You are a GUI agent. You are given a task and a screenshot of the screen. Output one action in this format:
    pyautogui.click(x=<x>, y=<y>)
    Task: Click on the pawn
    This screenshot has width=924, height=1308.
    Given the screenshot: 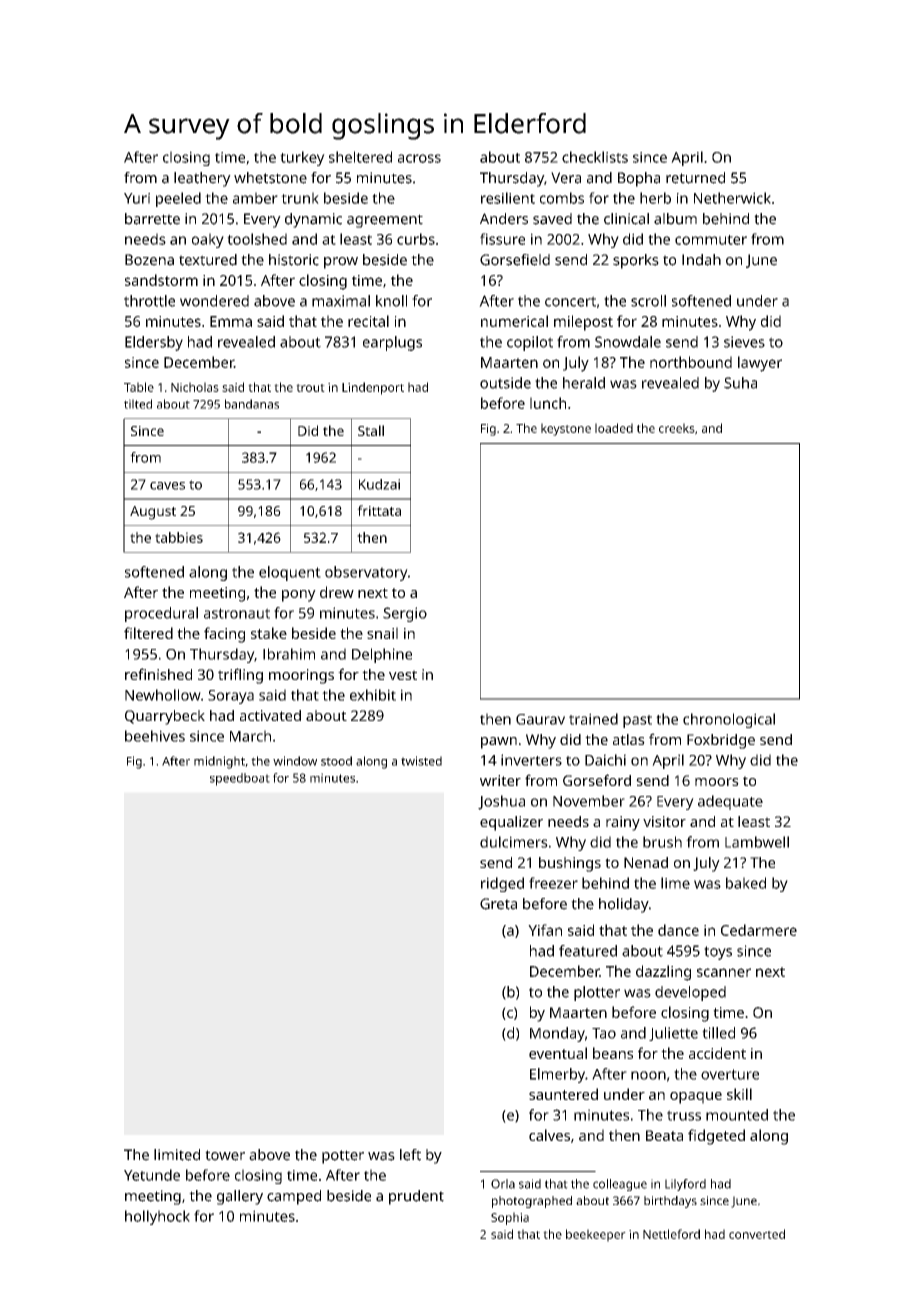 What is the action you would take?
    pyautogui.click(x=499, y=743)
